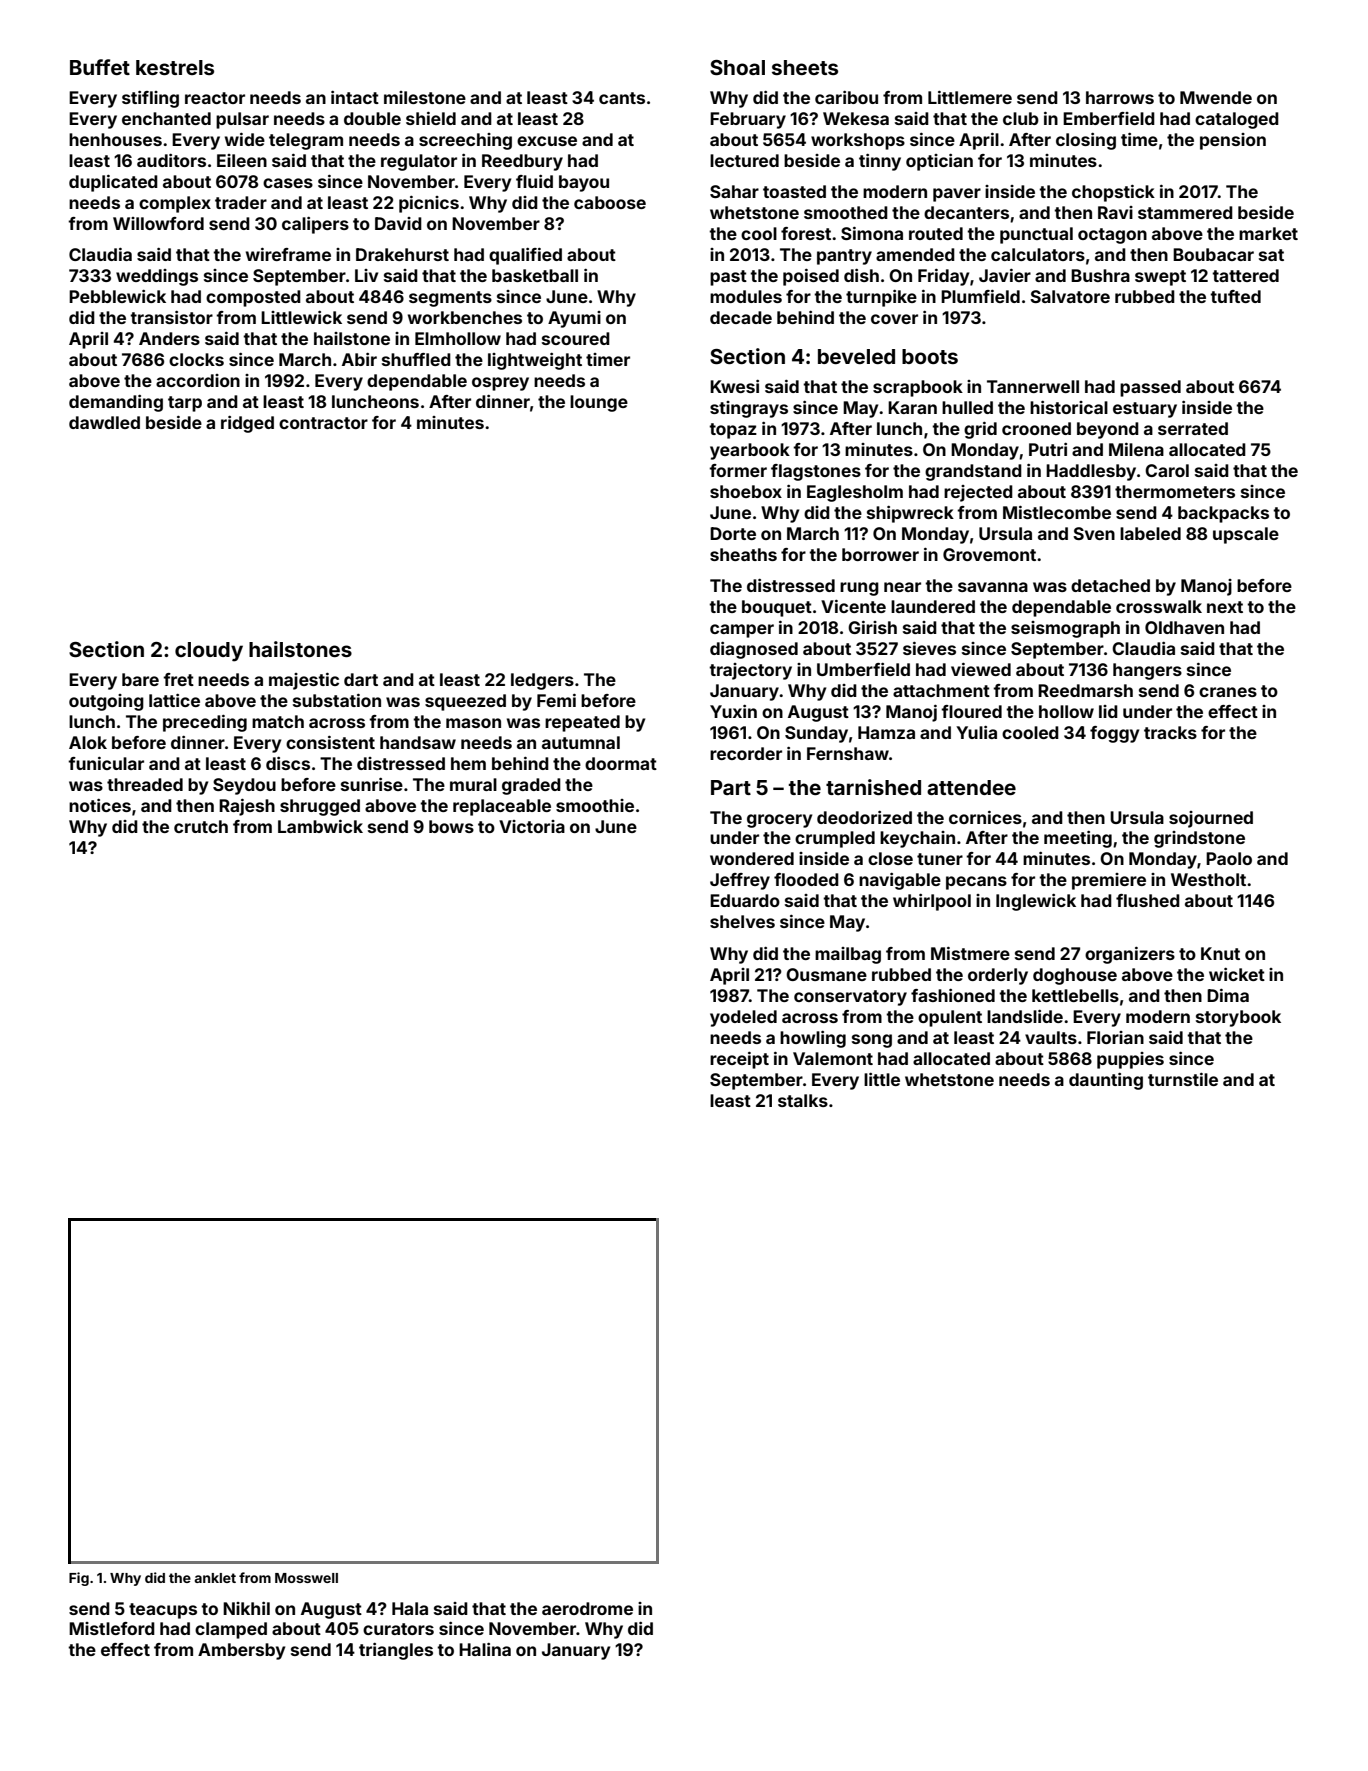  I want to click on stalks, so click(803, 1100).
